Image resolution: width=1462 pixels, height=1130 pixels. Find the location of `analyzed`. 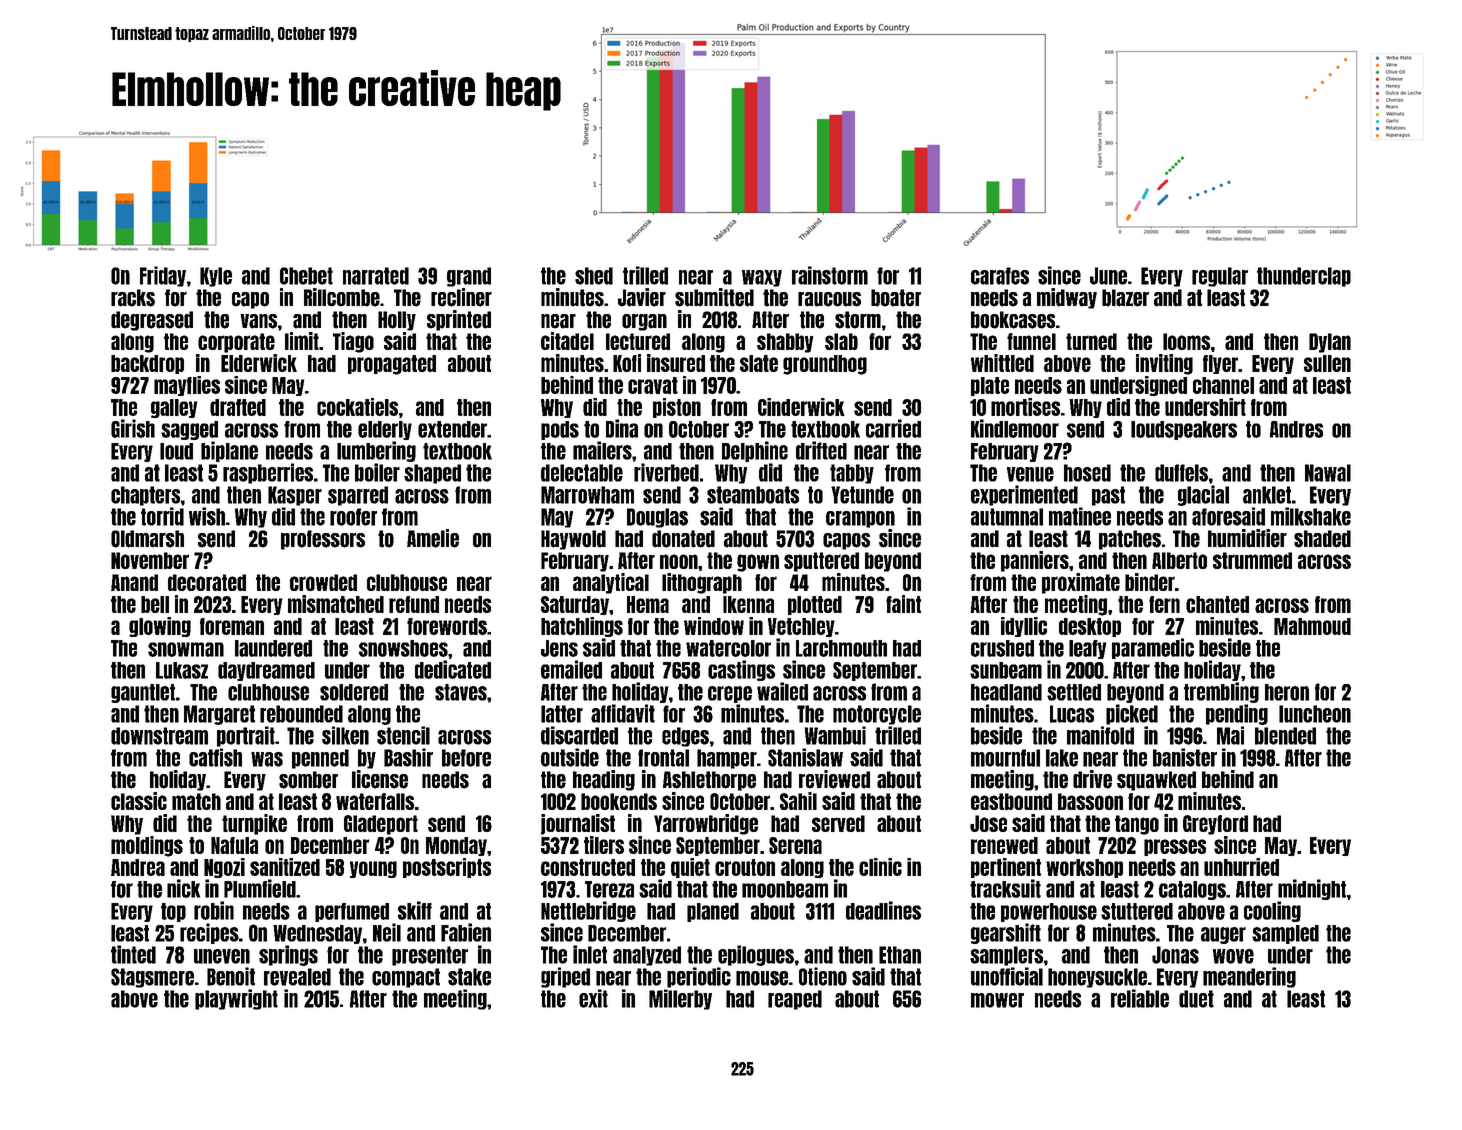

analyzed is located at coordinates (647, 956).
